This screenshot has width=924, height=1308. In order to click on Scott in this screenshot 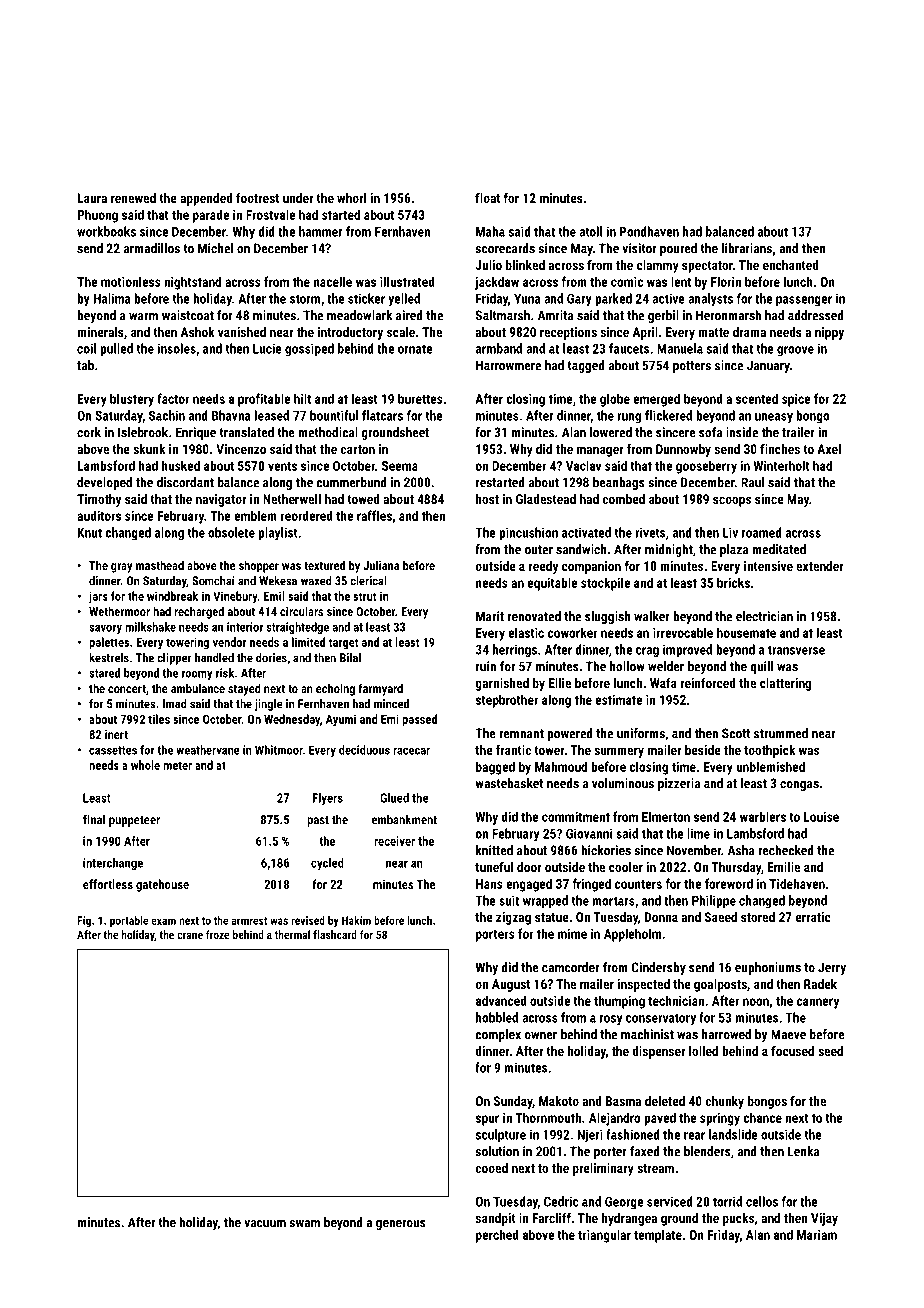, I will do `click(736, 733)`.
